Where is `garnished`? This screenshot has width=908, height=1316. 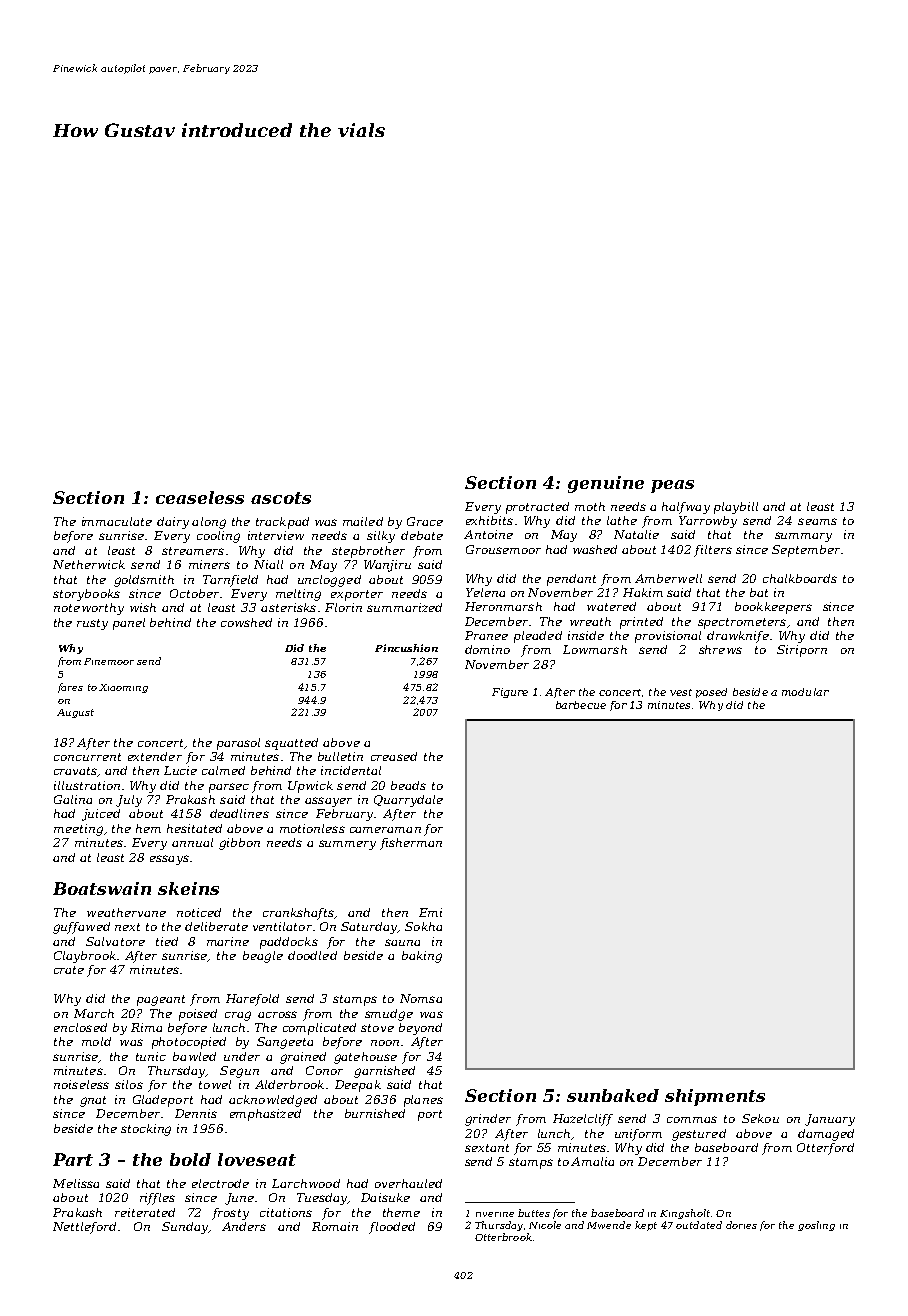
garnished is located at coordinates (384, 1072).
